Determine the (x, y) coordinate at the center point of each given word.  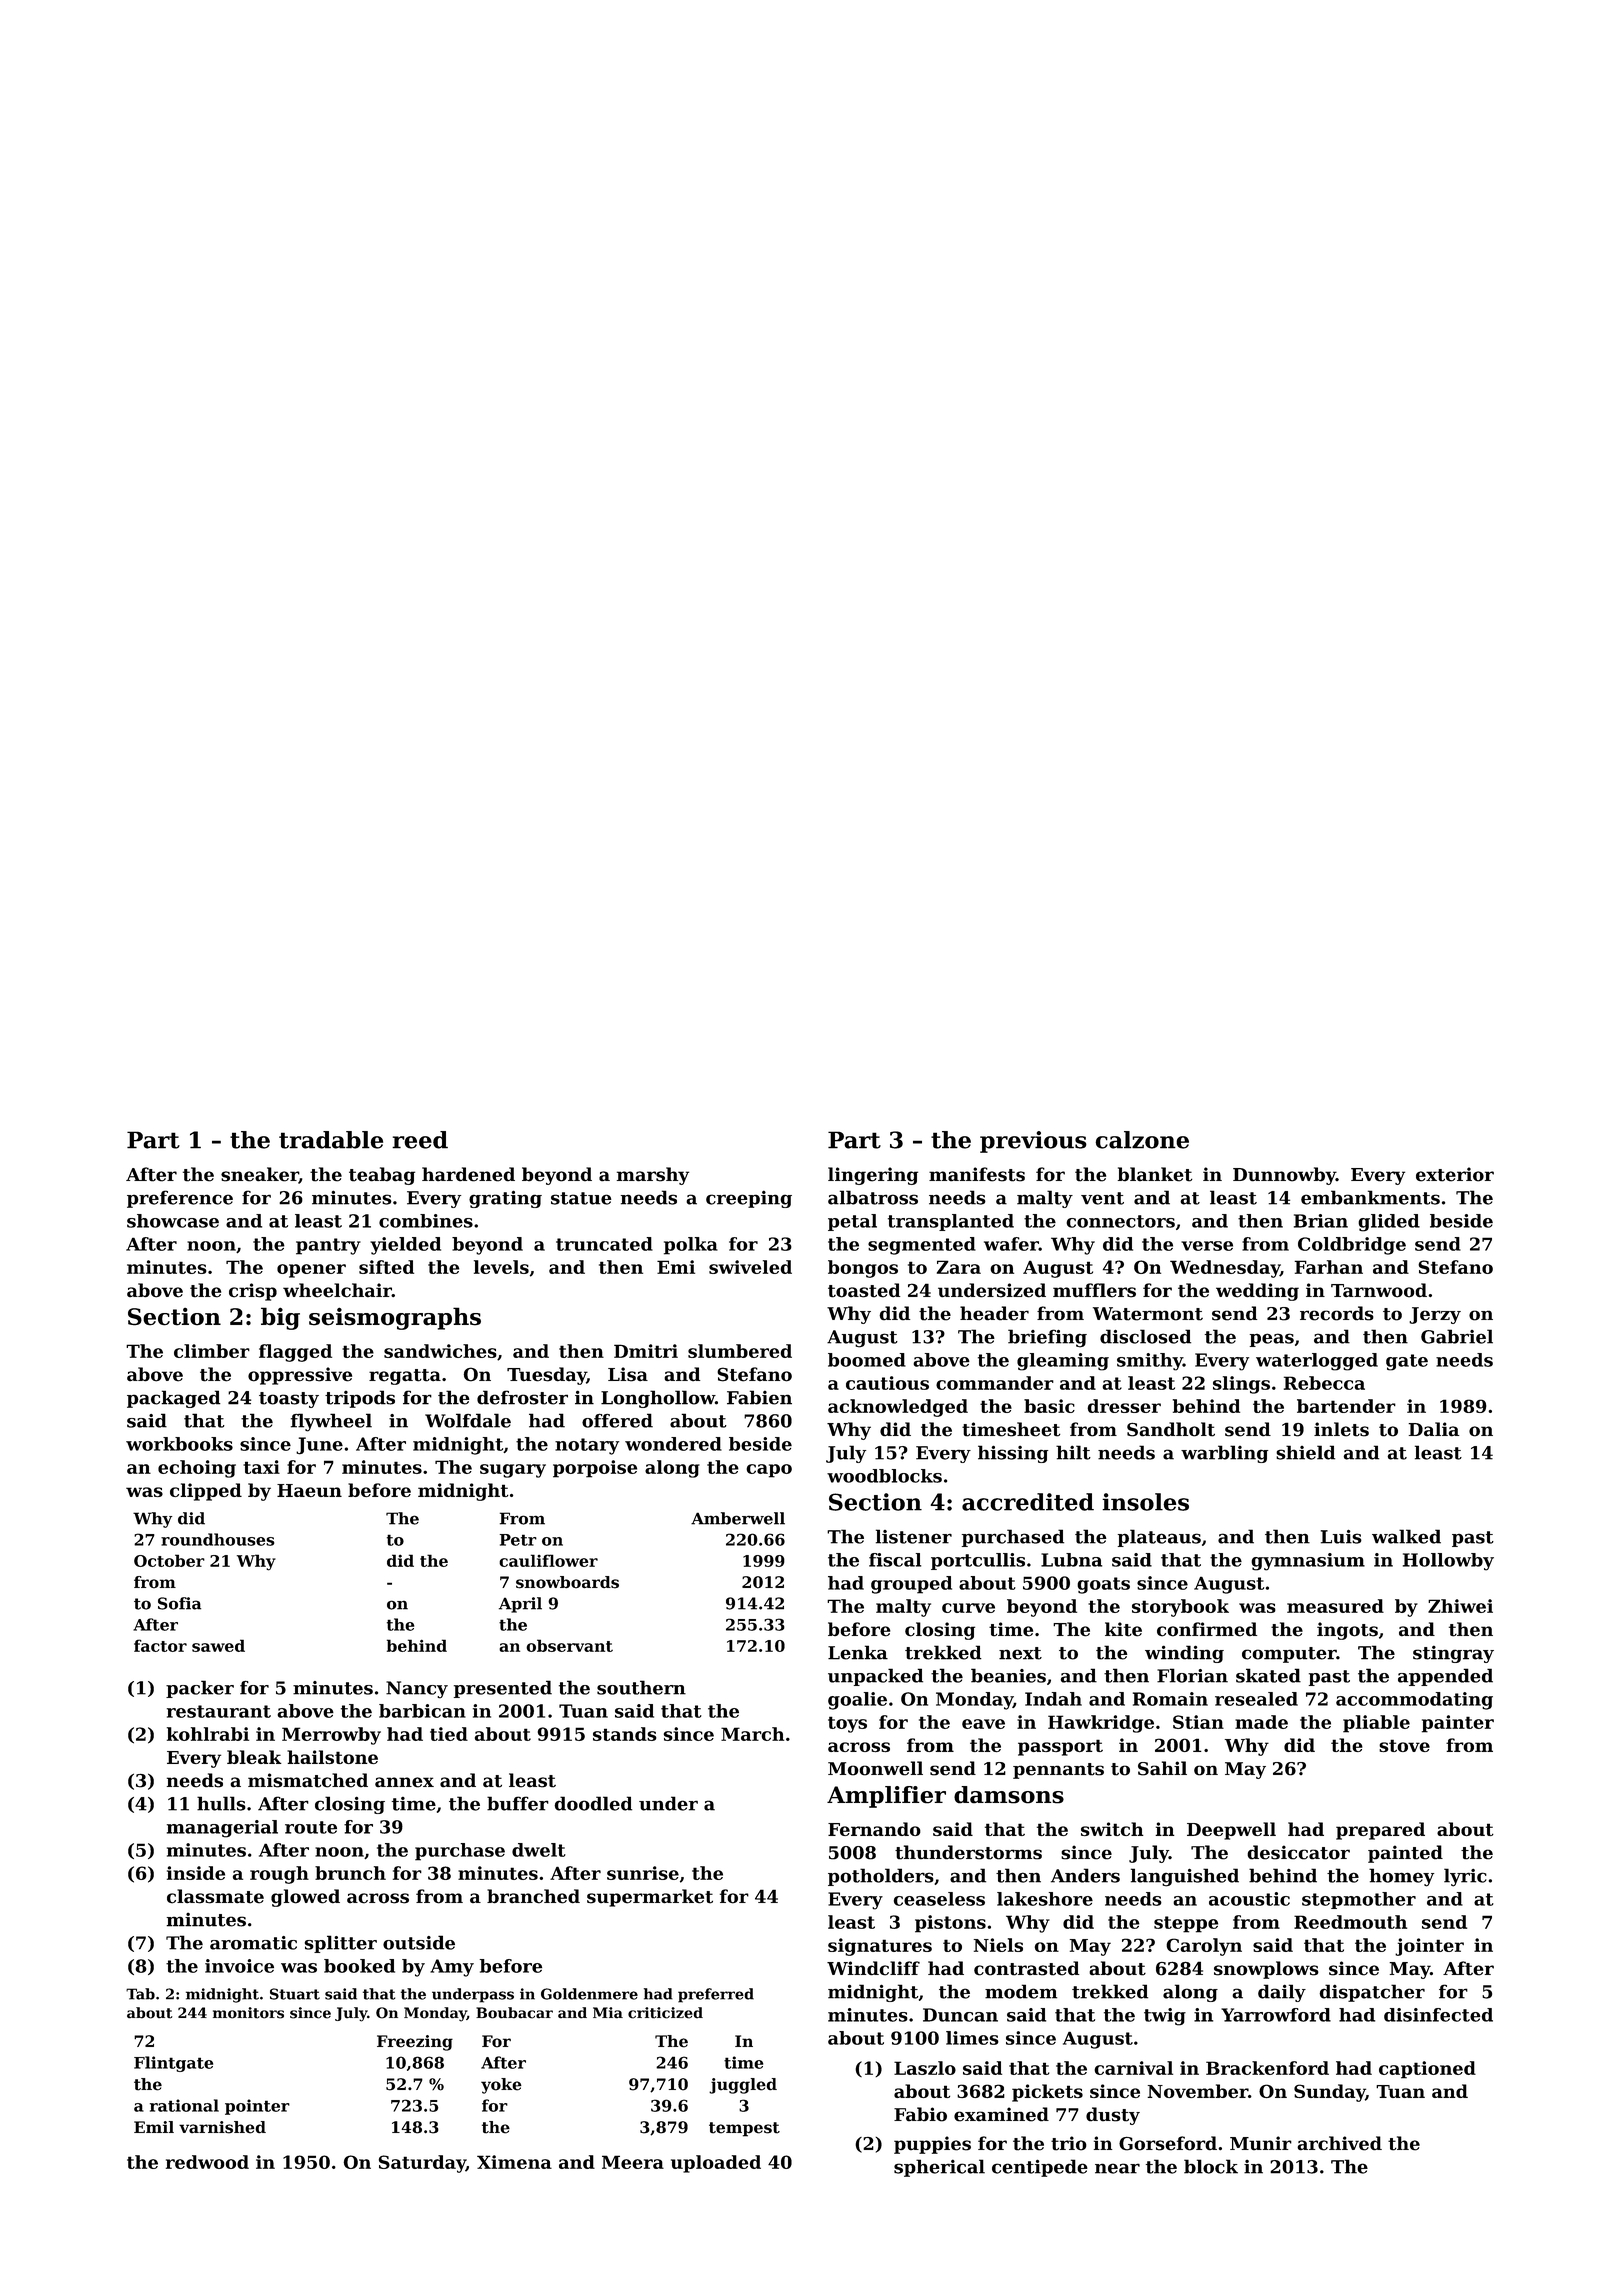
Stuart (295, 1994)
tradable (331, 1140)
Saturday (422, 2164)
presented (503, 1689)
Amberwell (738, 1518)
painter (1458, 1724)
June (319, 1446)
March (752, 1734)
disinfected (1438, 2015)
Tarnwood (1379, 1290)
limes (972, 2038)
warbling (1224, 1454)
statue (581, 1198)
